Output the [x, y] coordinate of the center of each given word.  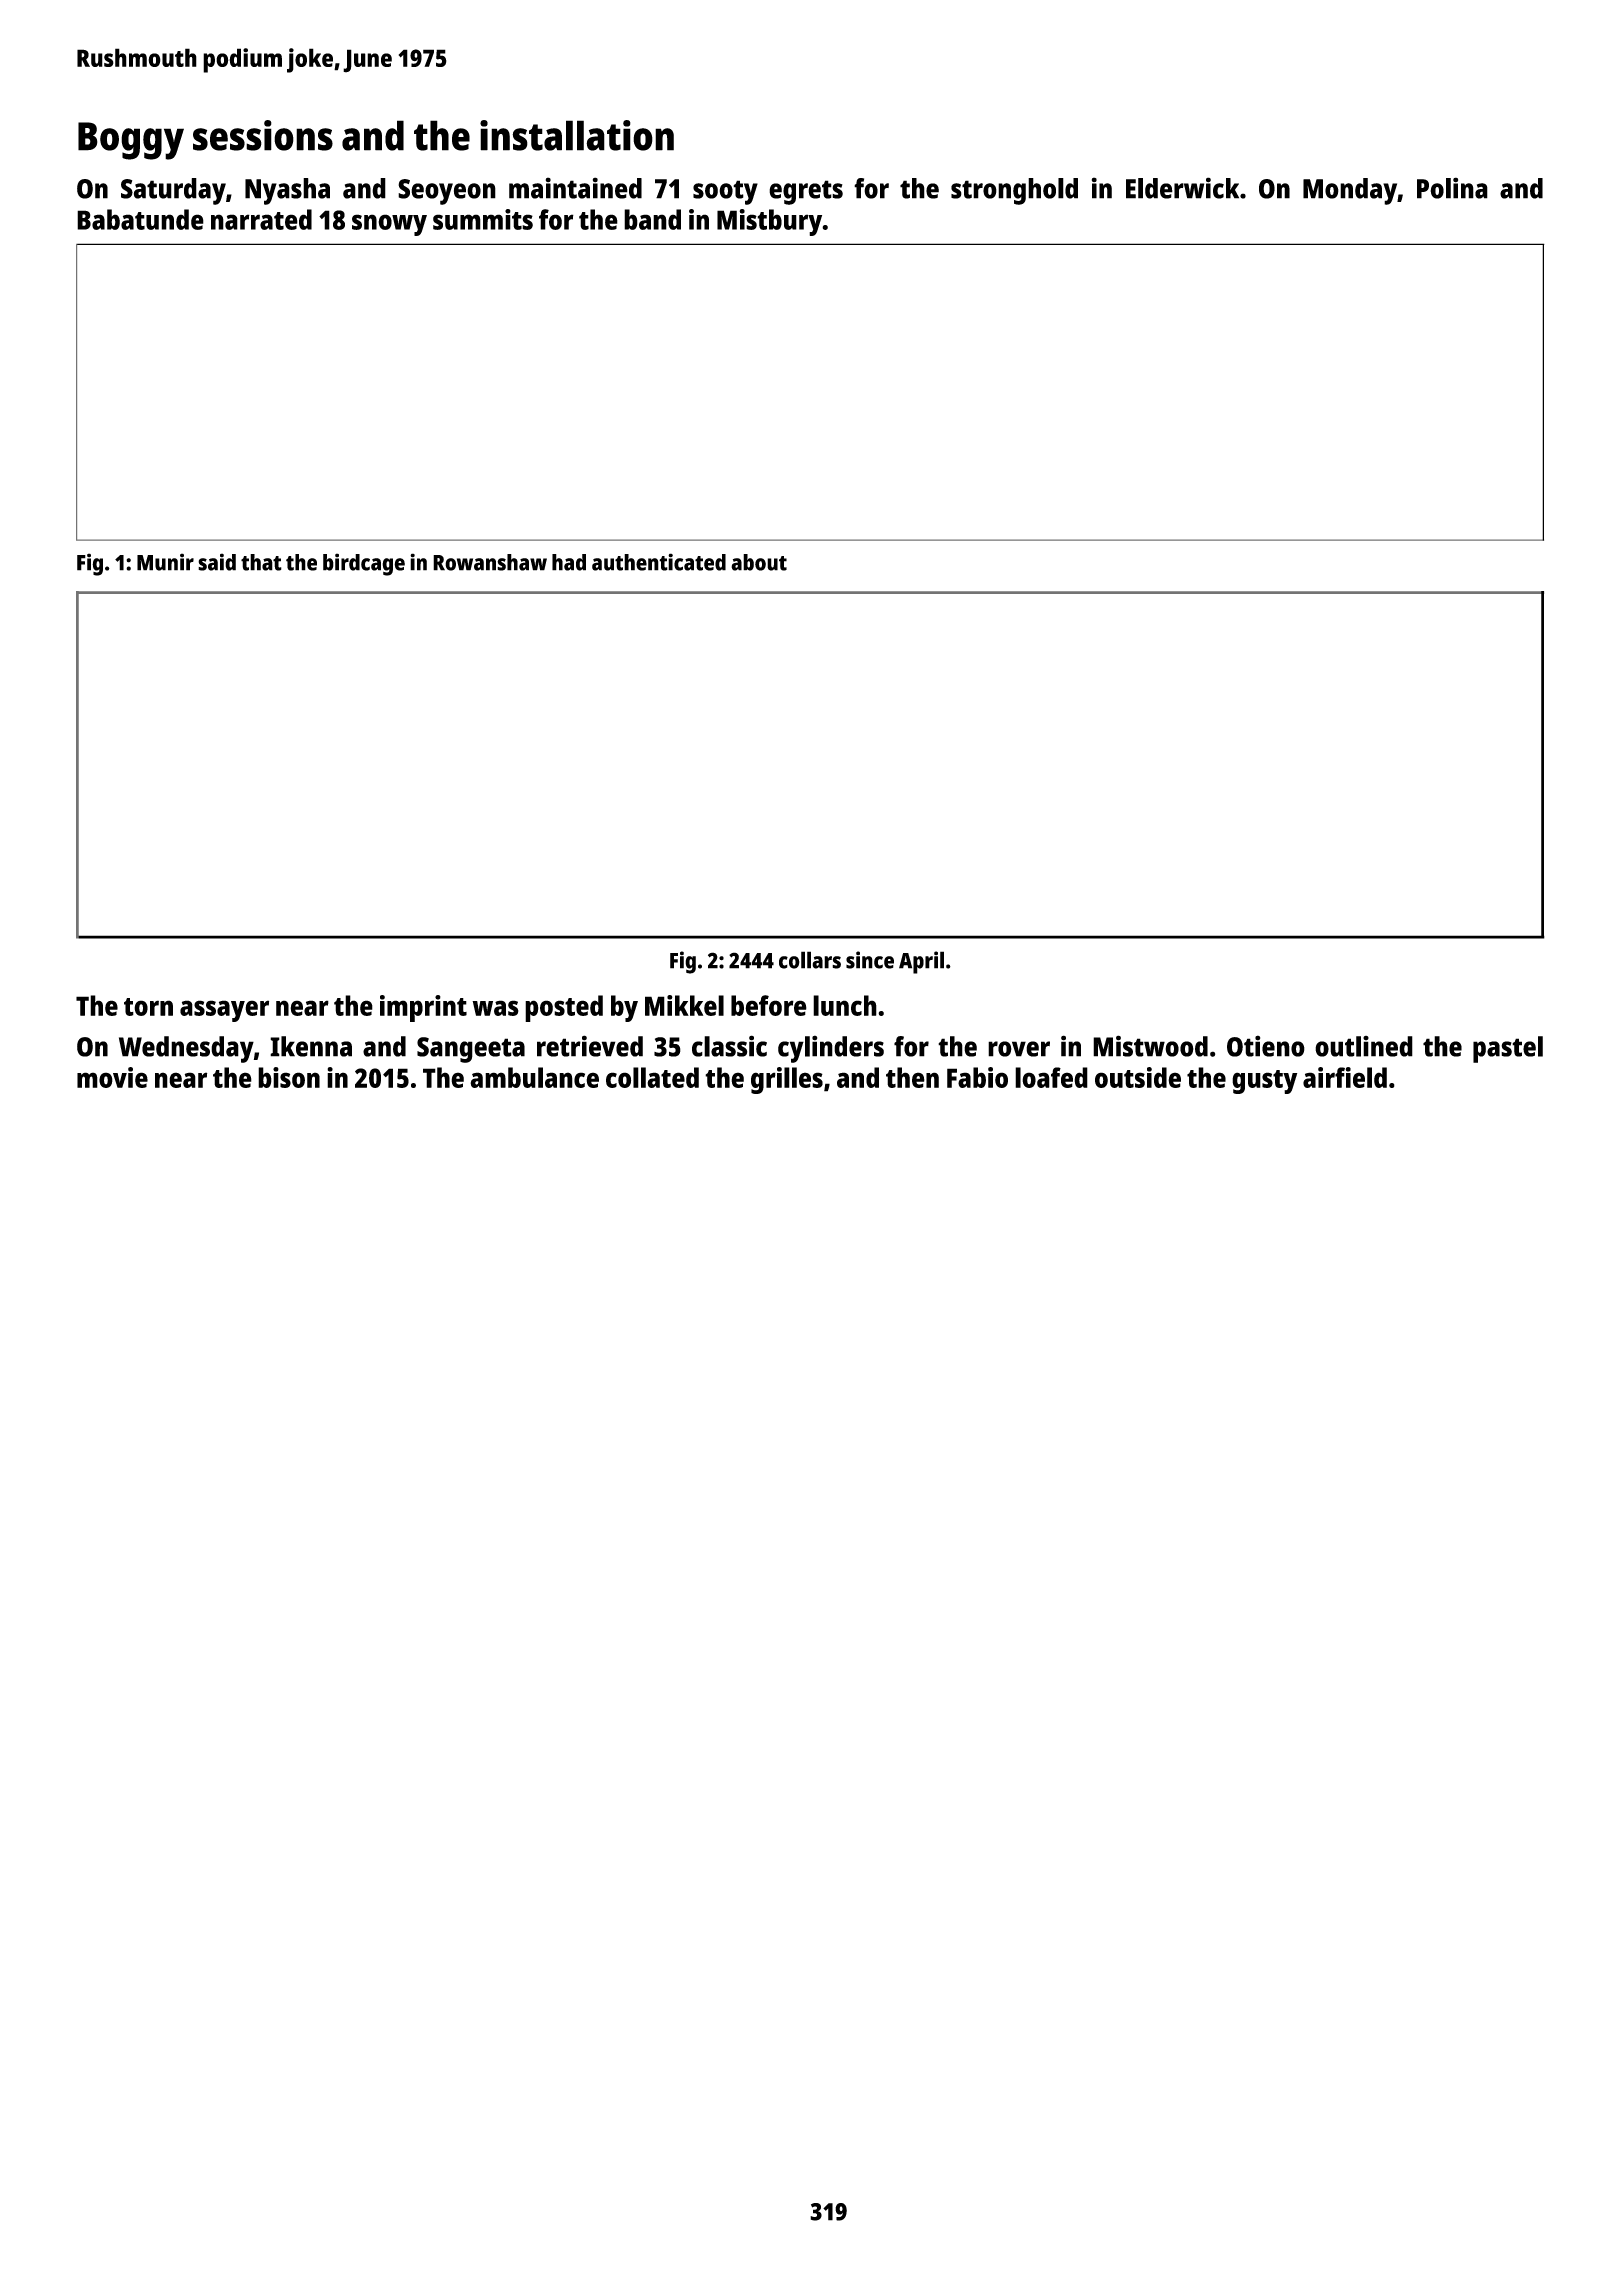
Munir [165, 562]
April [921, 962]
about [759, 562]
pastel [1508, 1049]
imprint [423, 1008]
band [652, 219]
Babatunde [140, 219]
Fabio [977, 1077]
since [870, 960]
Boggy [131, 141]
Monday [1350, 191]
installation [577, 135]
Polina [1452, 188]
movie [112, 1077]
